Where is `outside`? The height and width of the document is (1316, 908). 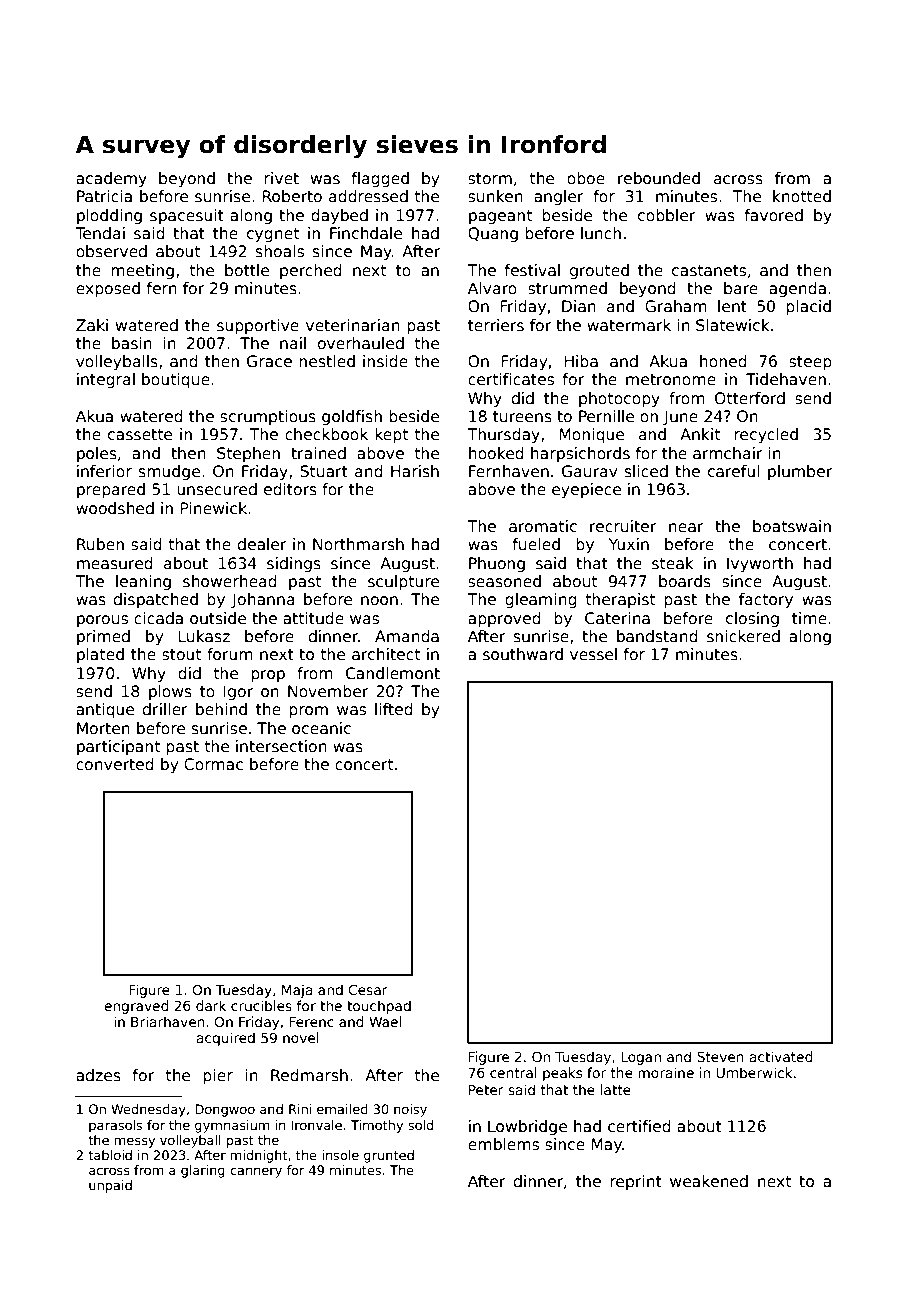 outside is located at coordinates (218, 618).
